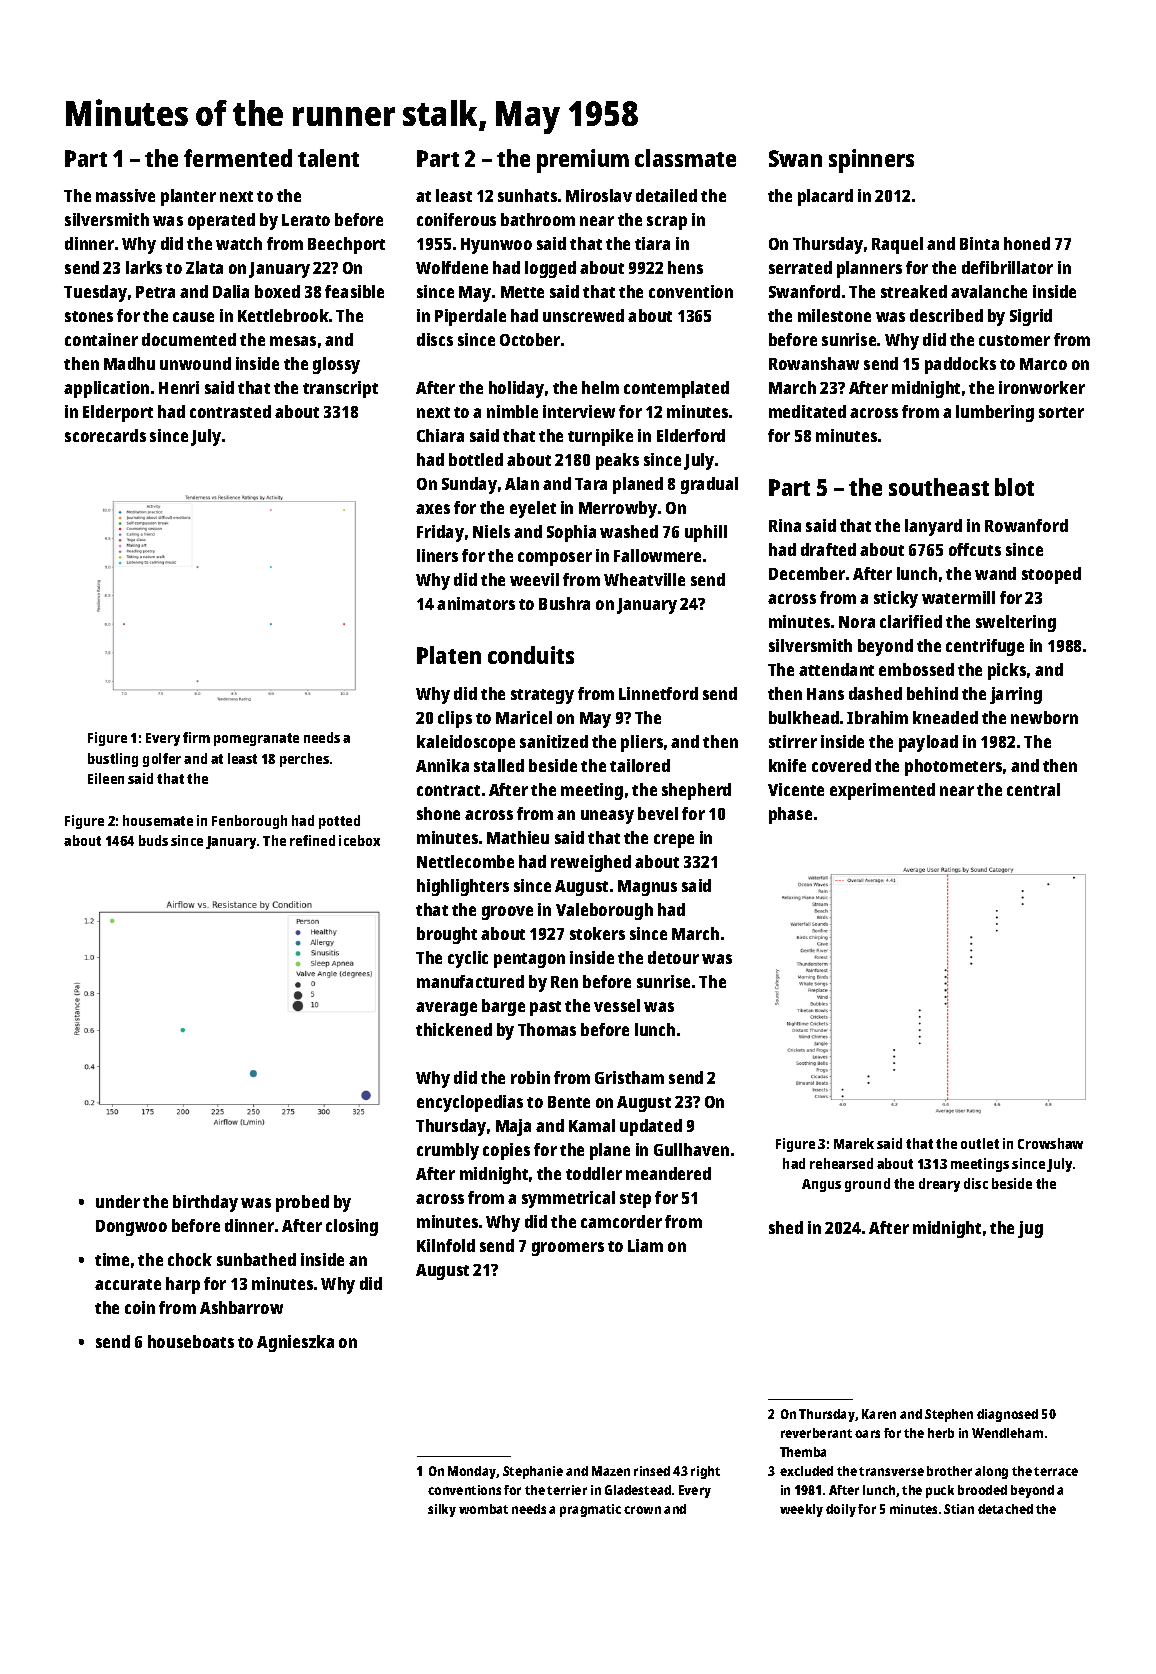 The image size is (1156, 1674). Describe the element at coordinates (1056, 1471) in the image. I see `terrace` at that location.
